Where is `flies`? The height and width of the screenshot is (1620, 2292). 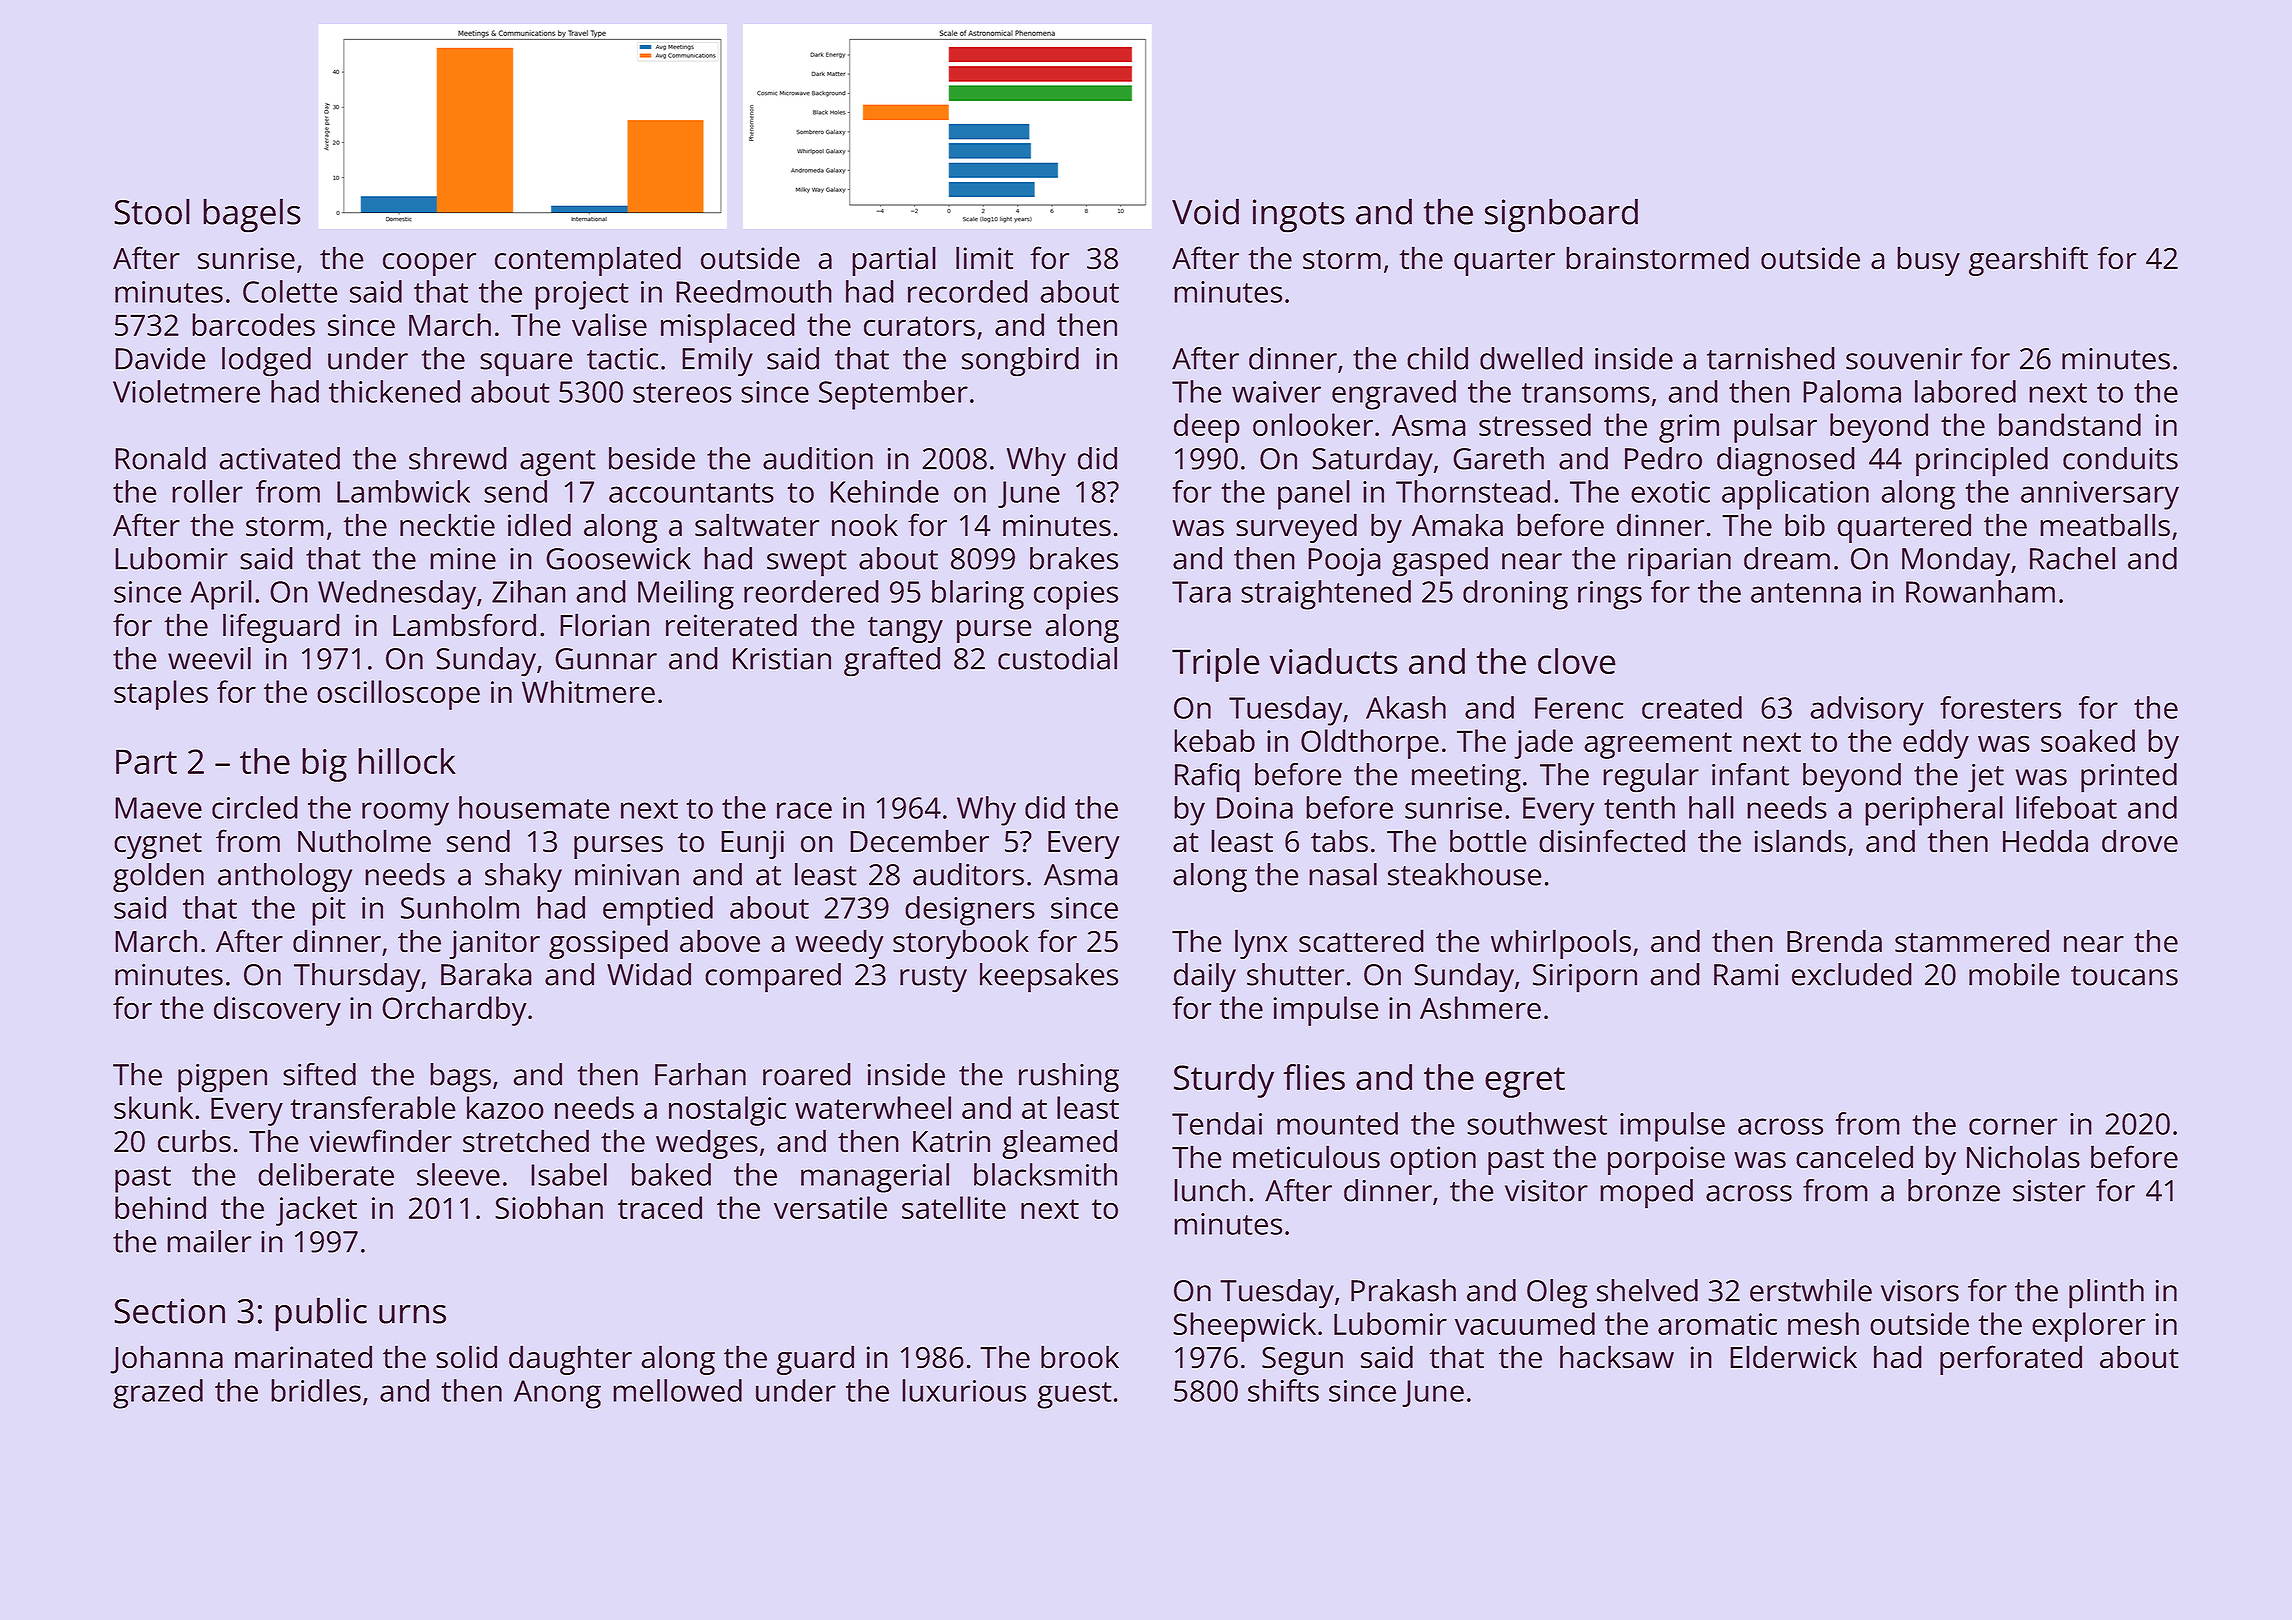 flies is located at coordinates (1314, 1077).
